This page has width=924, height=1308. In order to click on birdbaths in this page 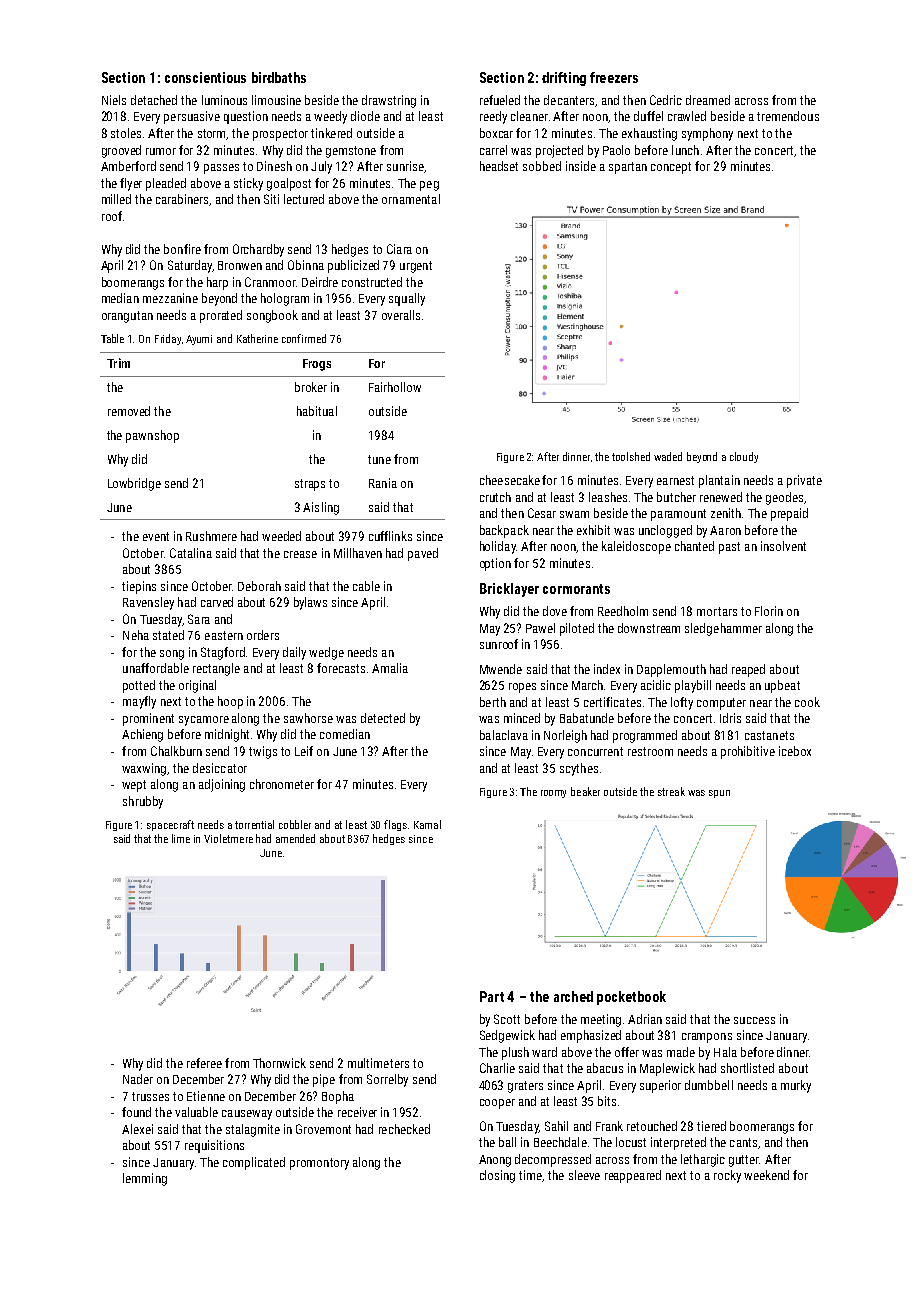, I will do `click(279, 77)`.
